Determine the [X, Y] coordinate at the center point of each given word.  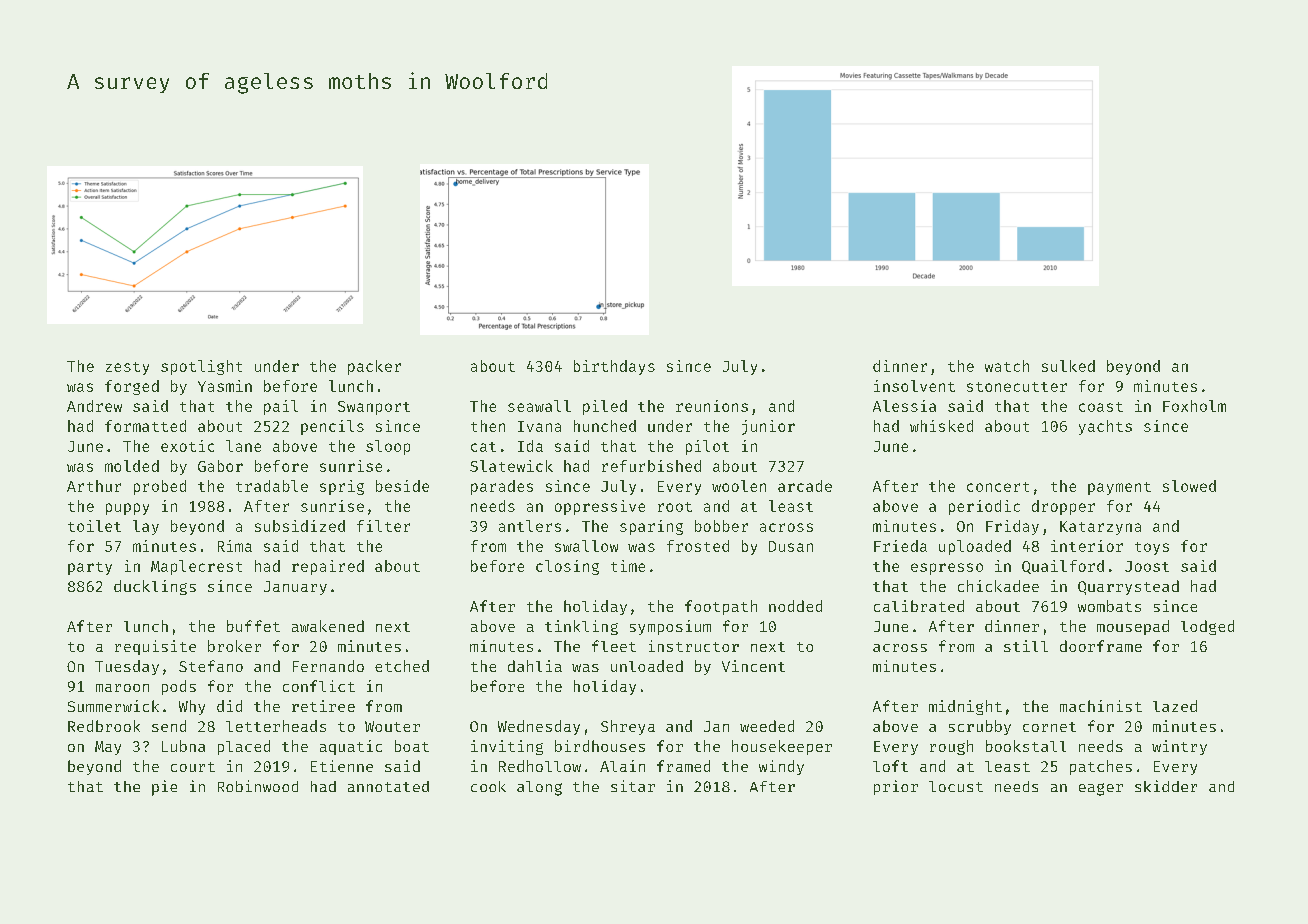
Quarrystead [1128, 587]
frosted [698, 546]
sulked [1068, 366]
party [90, 568]
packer [374, 367]
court [193, 767]
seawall [539, 406]
